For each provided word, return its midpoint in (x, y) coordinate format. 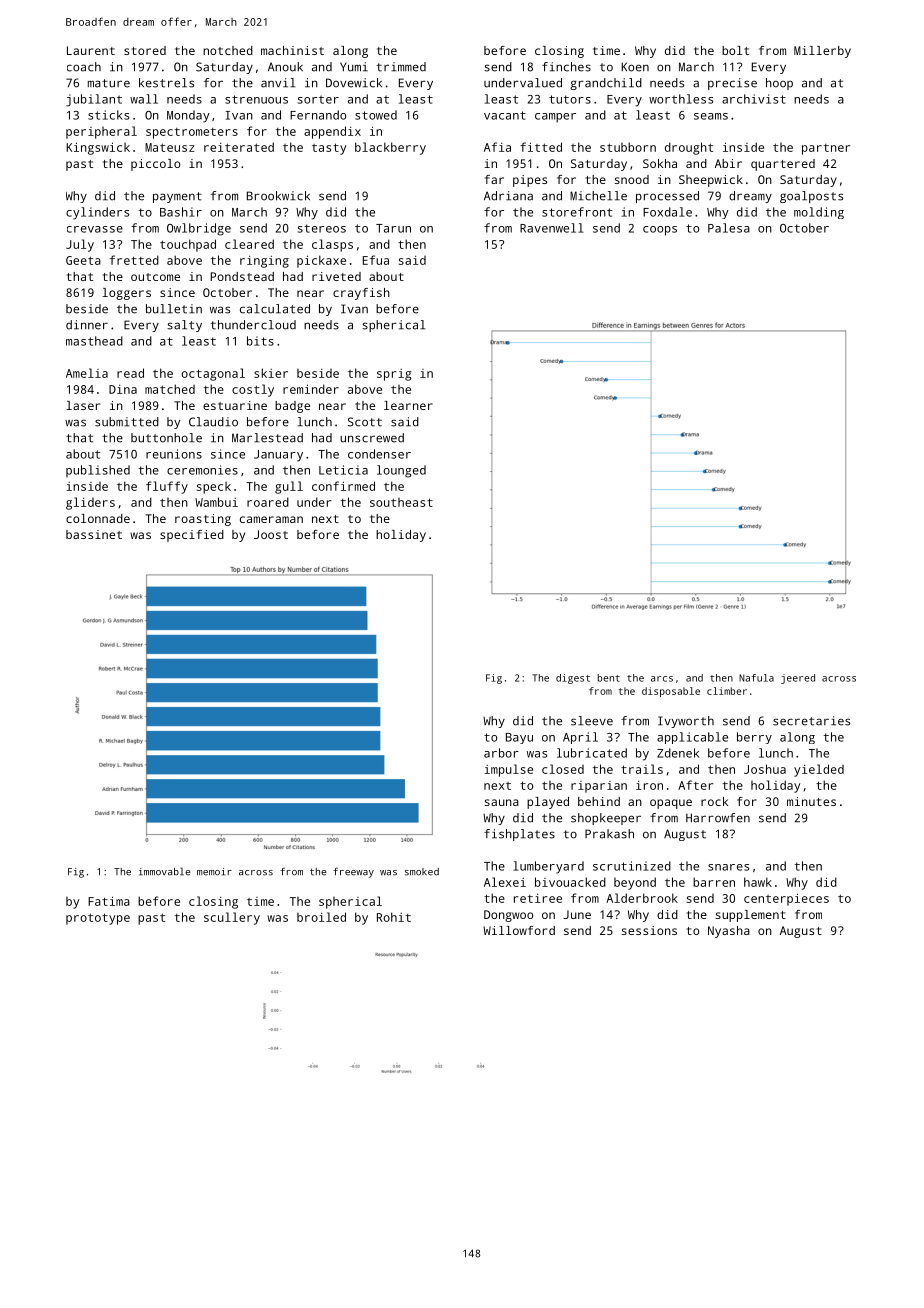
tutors (570, 99)
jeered (798, 679)
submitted (127, 422)
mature (109, 83)
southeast (401, 502)
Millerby (822, 52)
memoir (214, 872)
